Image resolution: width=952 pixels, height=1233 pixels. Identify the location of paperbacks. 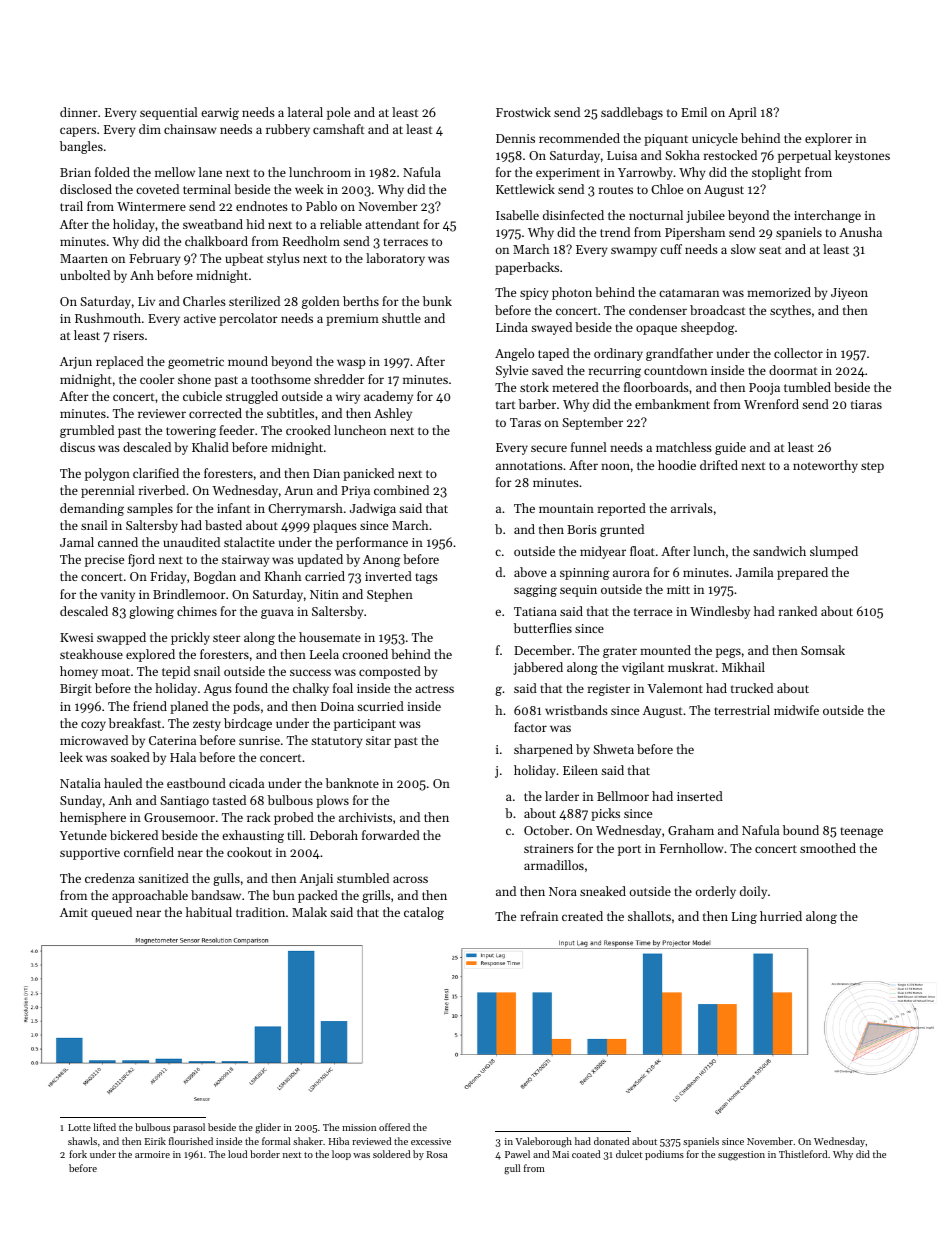
(527, 268).
